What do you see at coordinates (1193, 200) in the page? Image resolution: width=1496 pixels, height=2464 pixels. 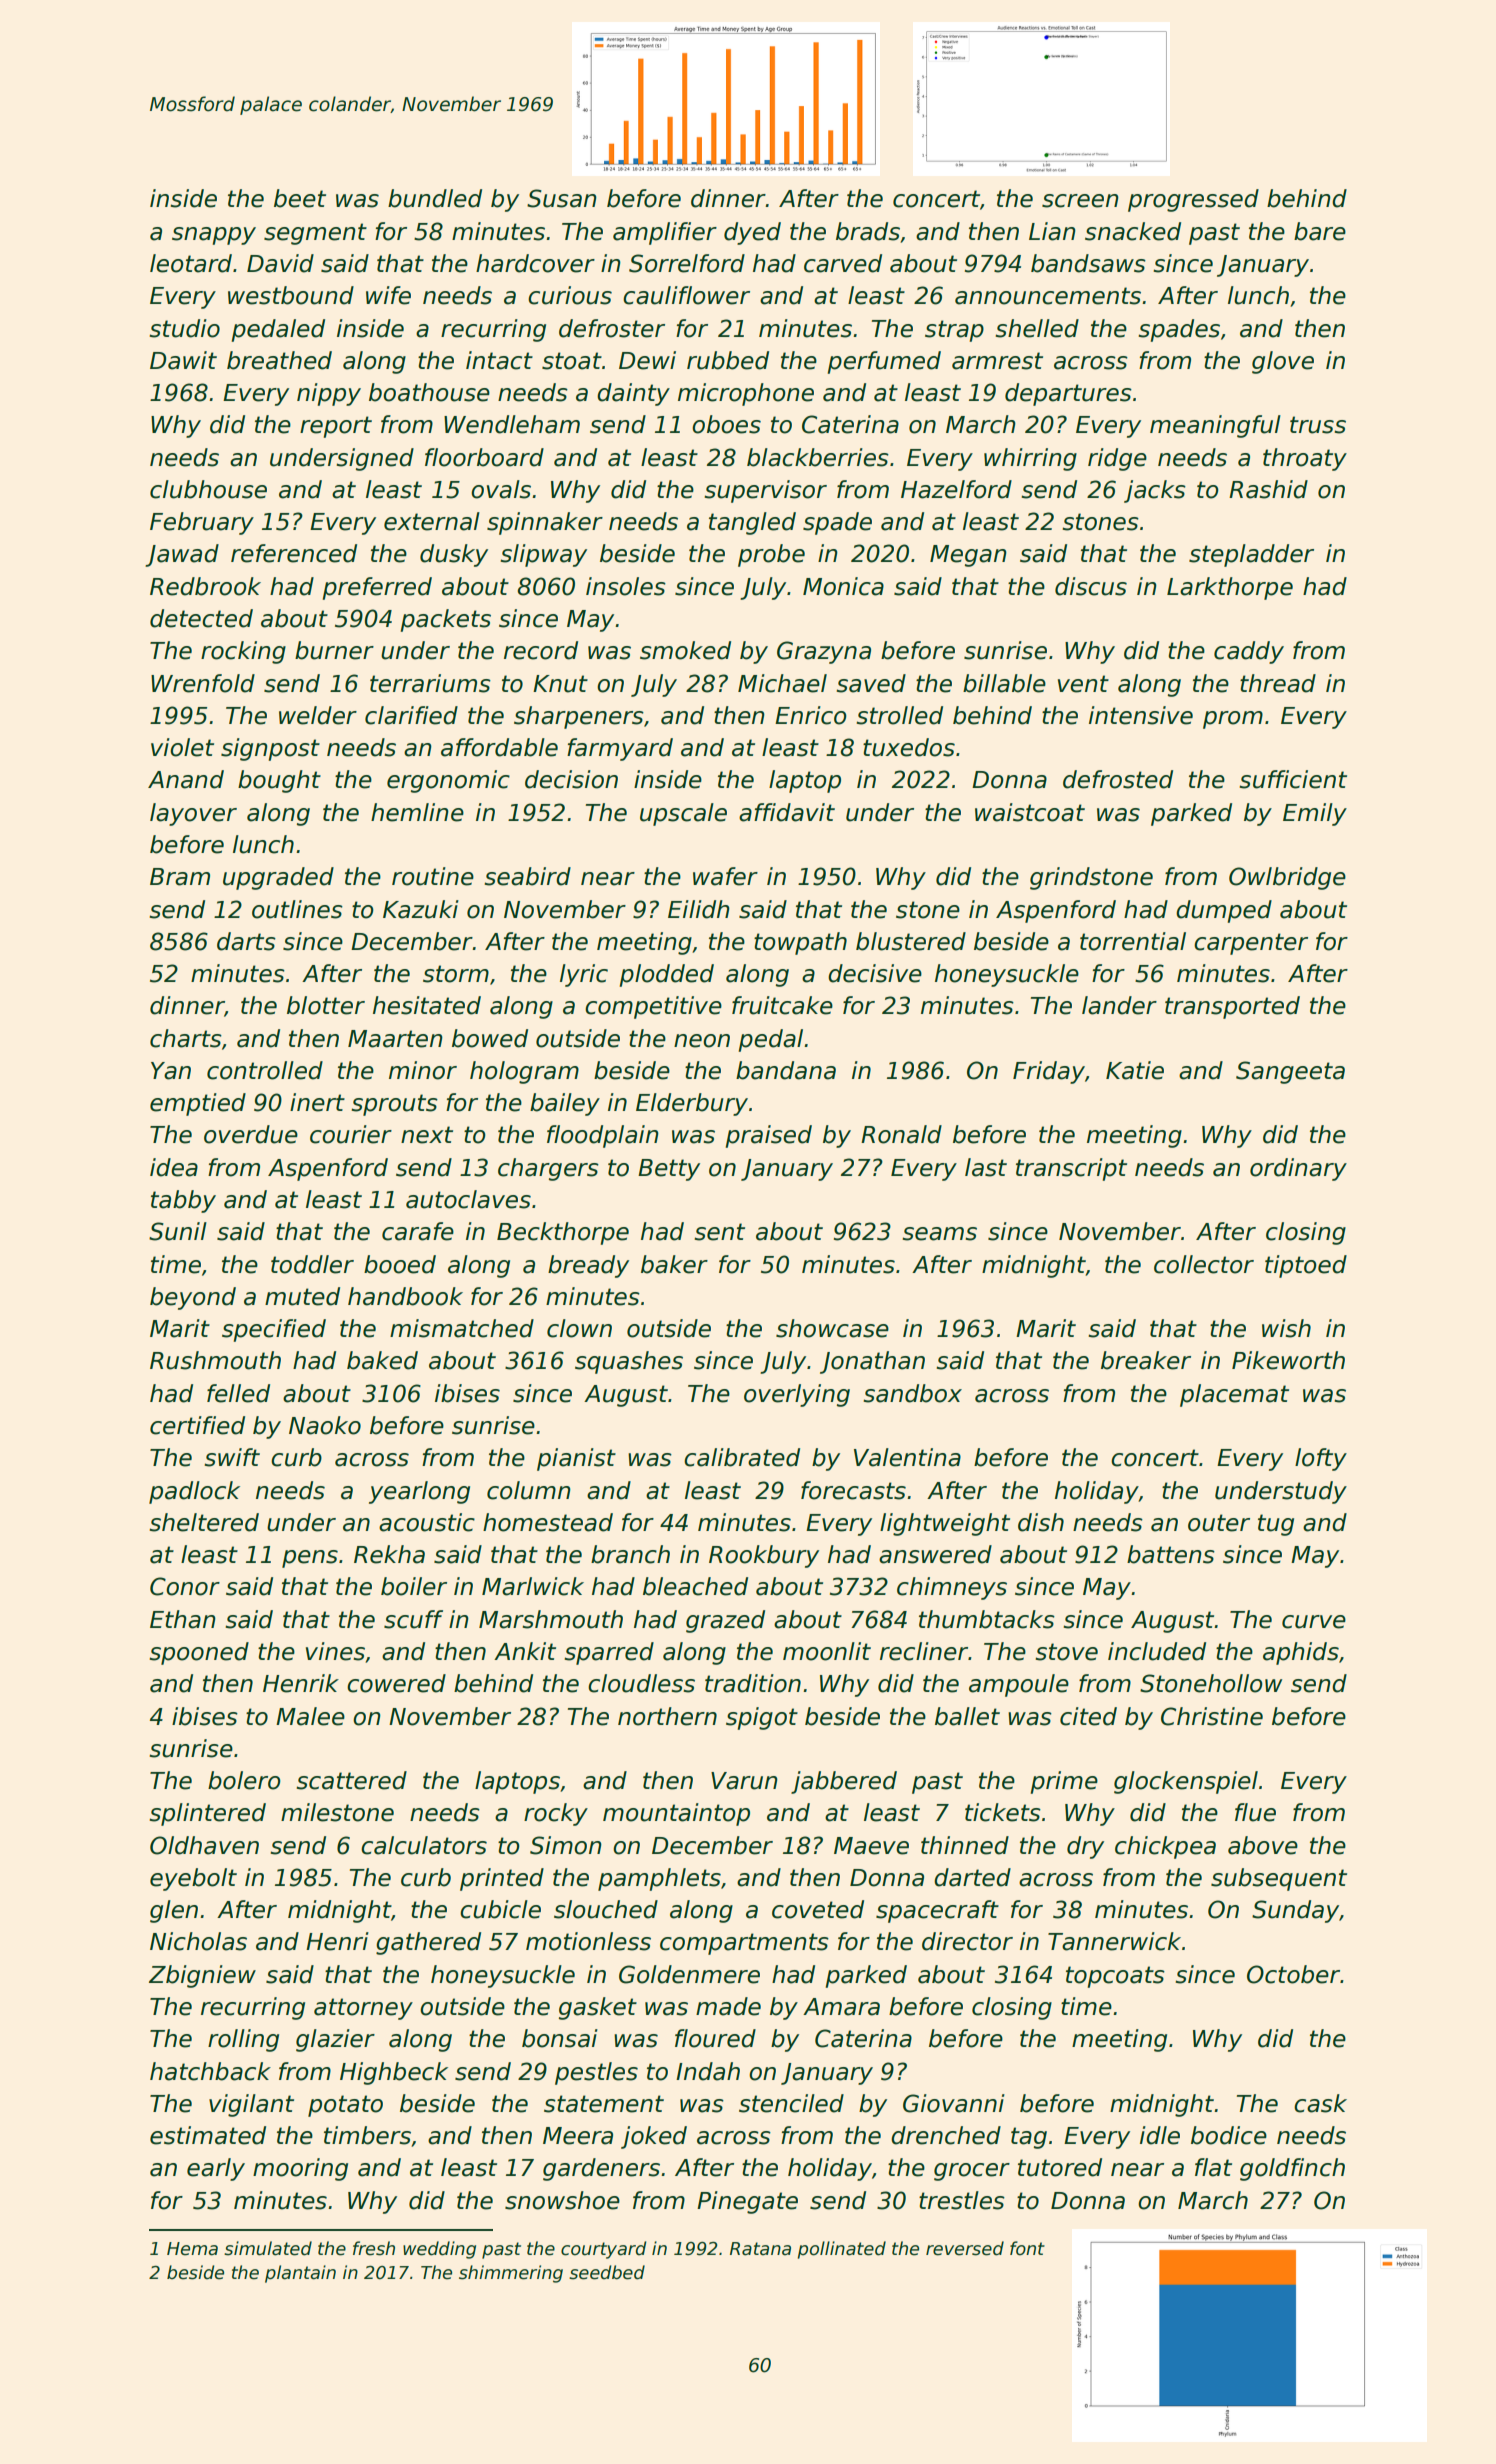 I see `progressed` at bounding box center [1193, 200].
